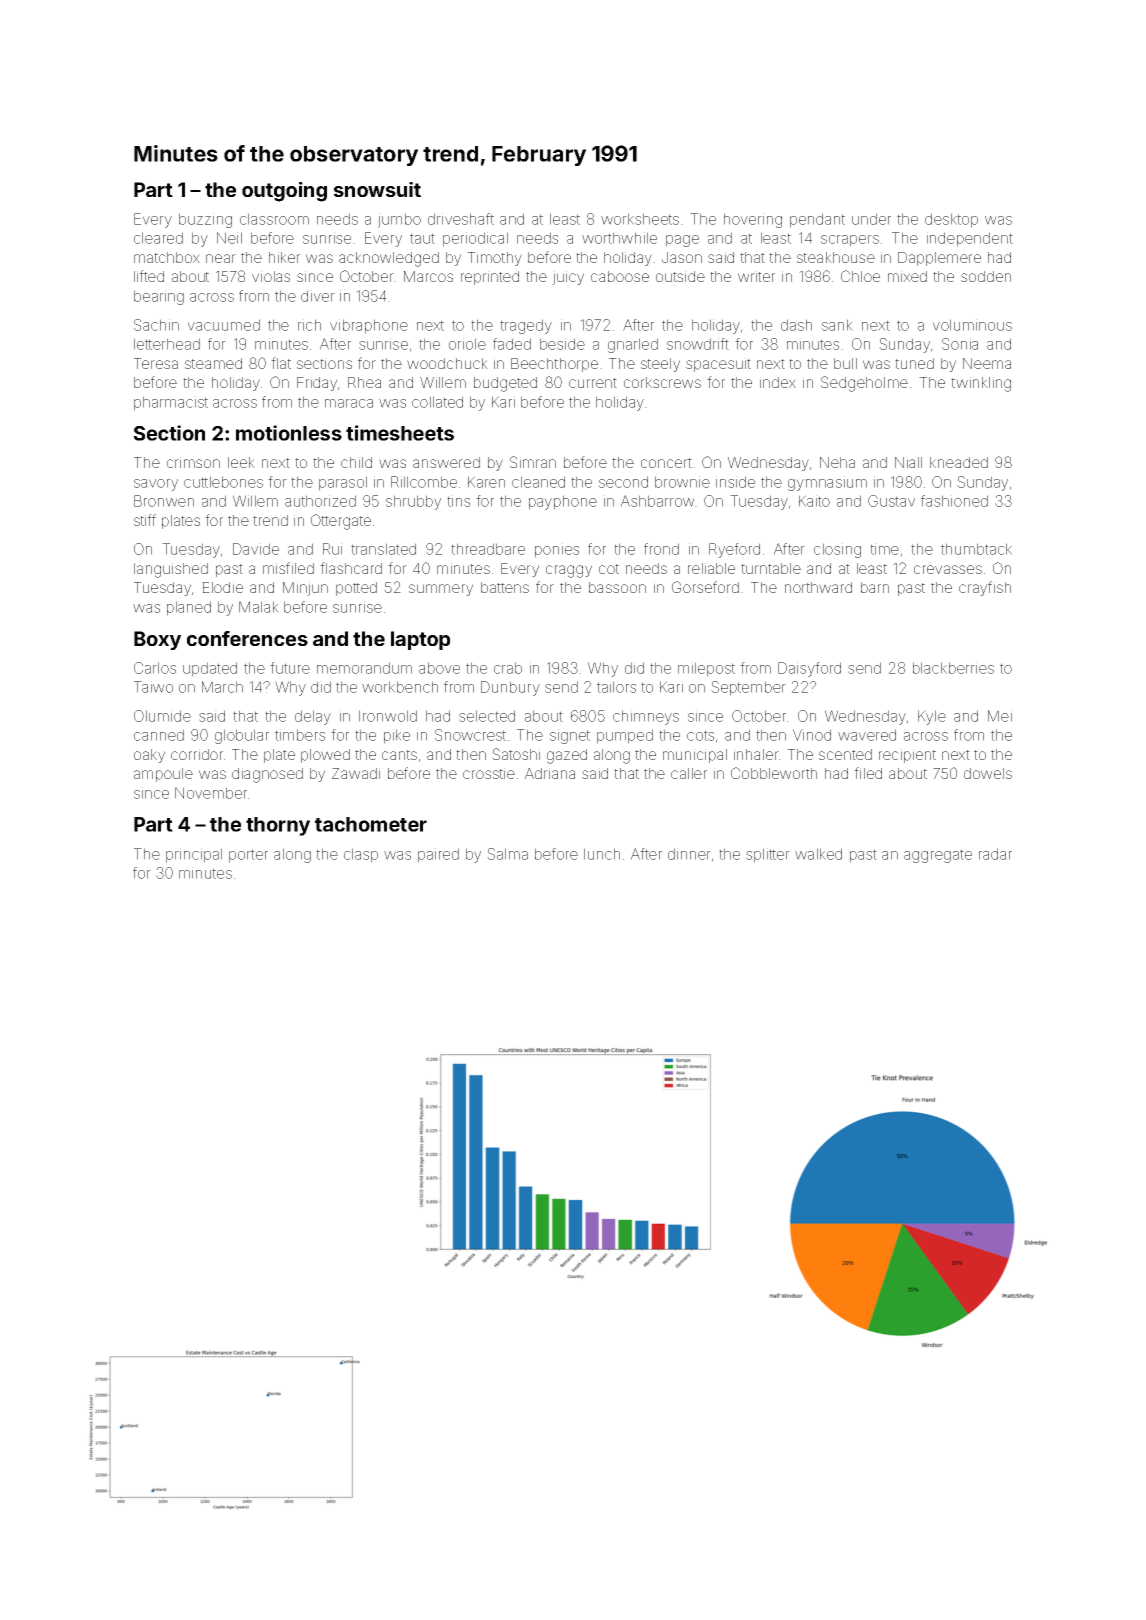 The height and width of the screenshot is (1620, 1146). Describe the element at coordinates (461, 219) in the screenshot. I see `driveshaft` at that location.
